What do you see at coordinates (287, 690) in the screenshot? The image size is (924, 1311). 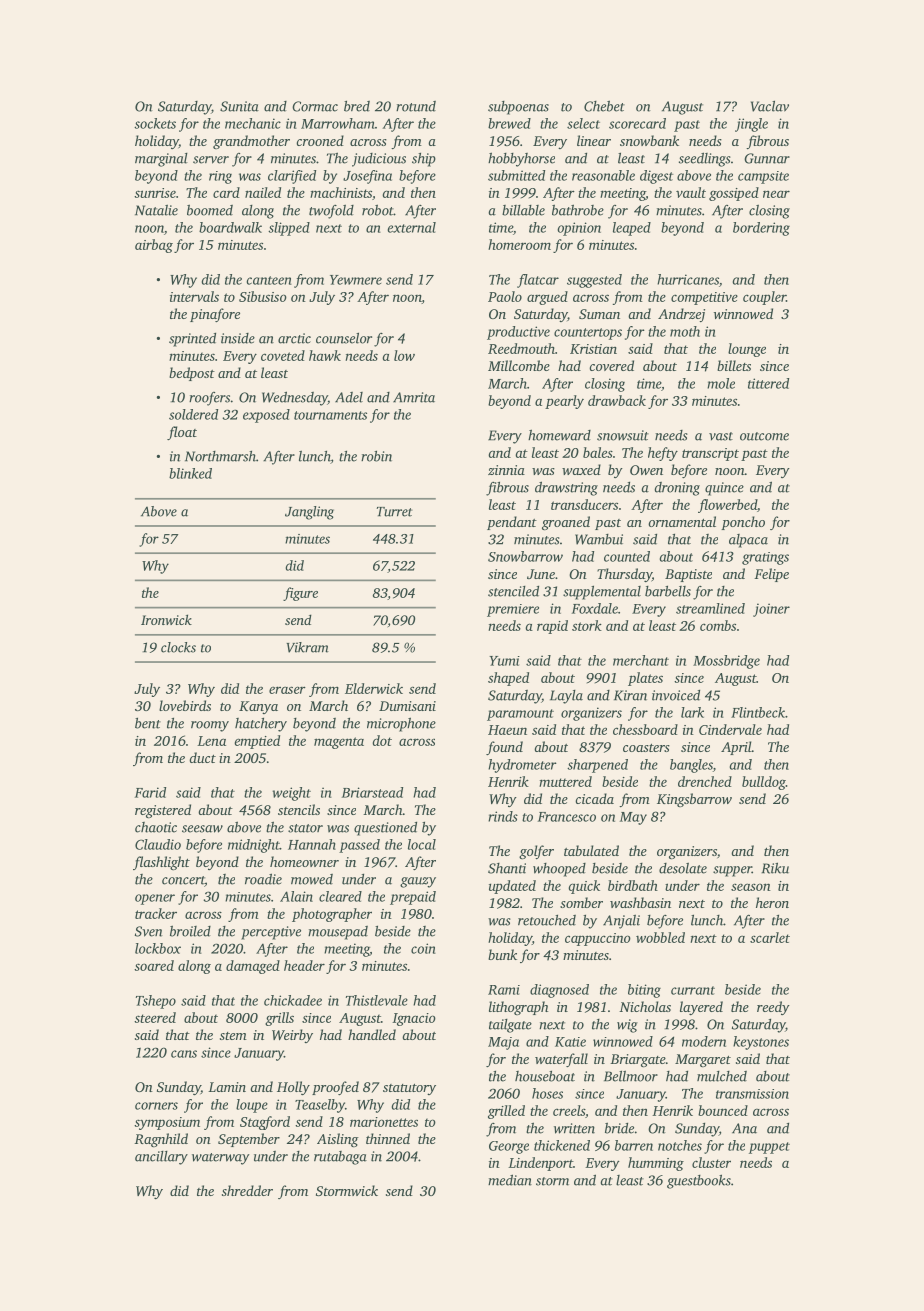 I see `eraser` at bounding box center [287, 690].
